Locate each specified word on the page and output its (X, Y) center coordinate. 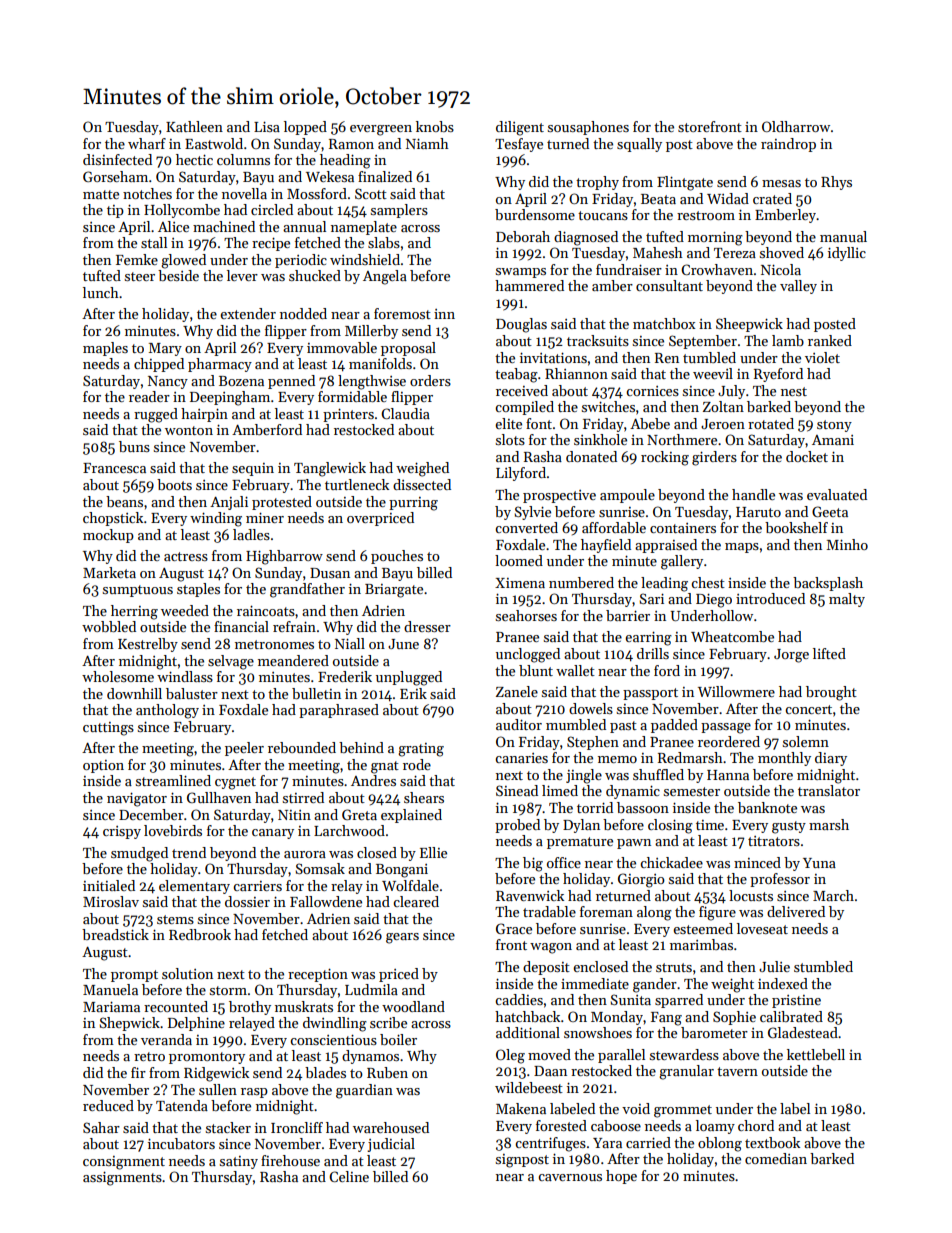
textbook (772, 1142)
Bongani (402, 871)
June (403, 644)
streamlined (173, 780)
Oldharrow (796, 126)
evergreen (381, 130)
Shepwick (129, 1024)
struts (674, 967)
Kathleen (194, 126)
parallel (621, 1056)
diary (831, 759)
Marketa (109, 572)
